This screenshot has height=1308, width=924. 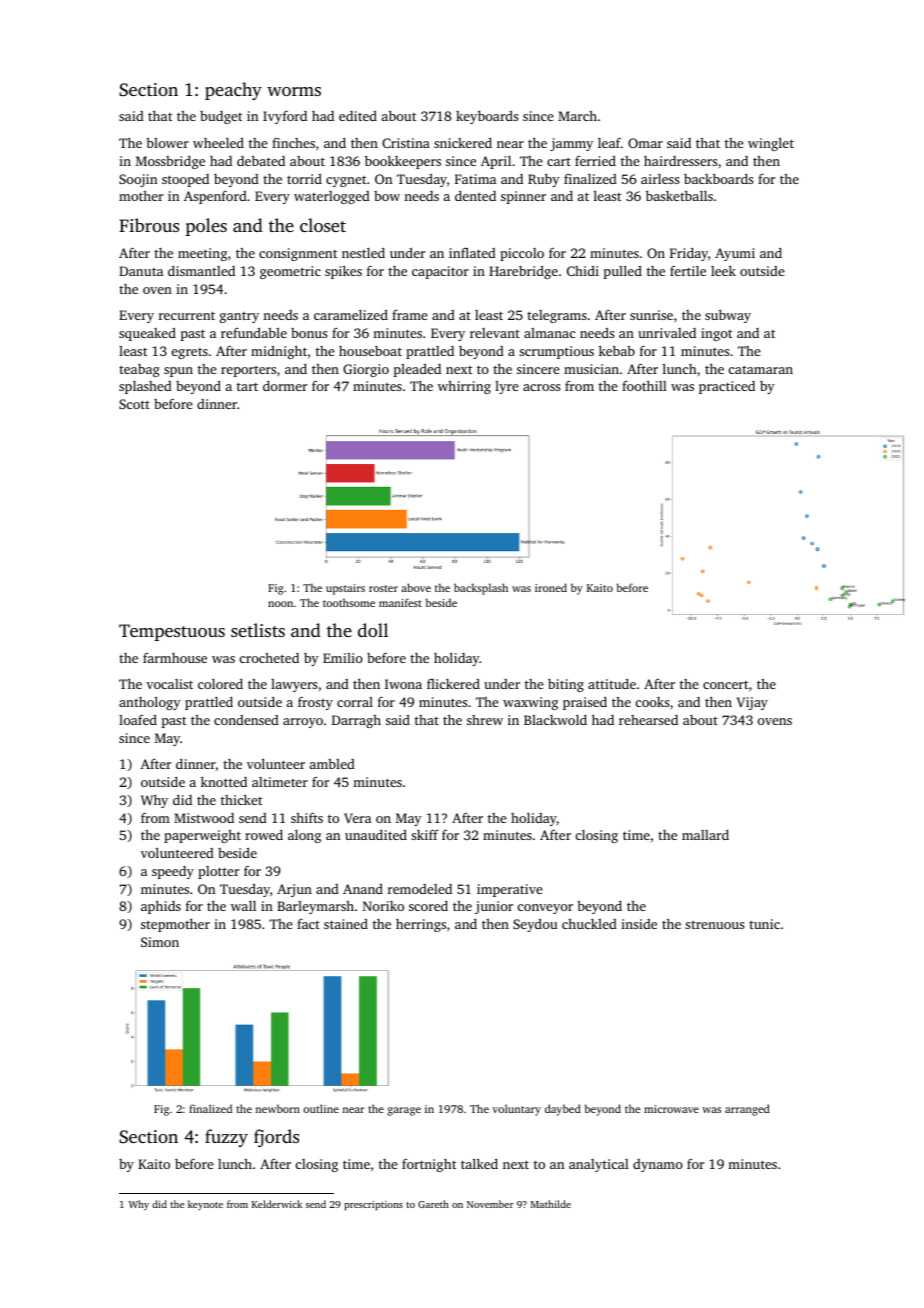 I want to click on Chidi, so click(x=583, y=271).
